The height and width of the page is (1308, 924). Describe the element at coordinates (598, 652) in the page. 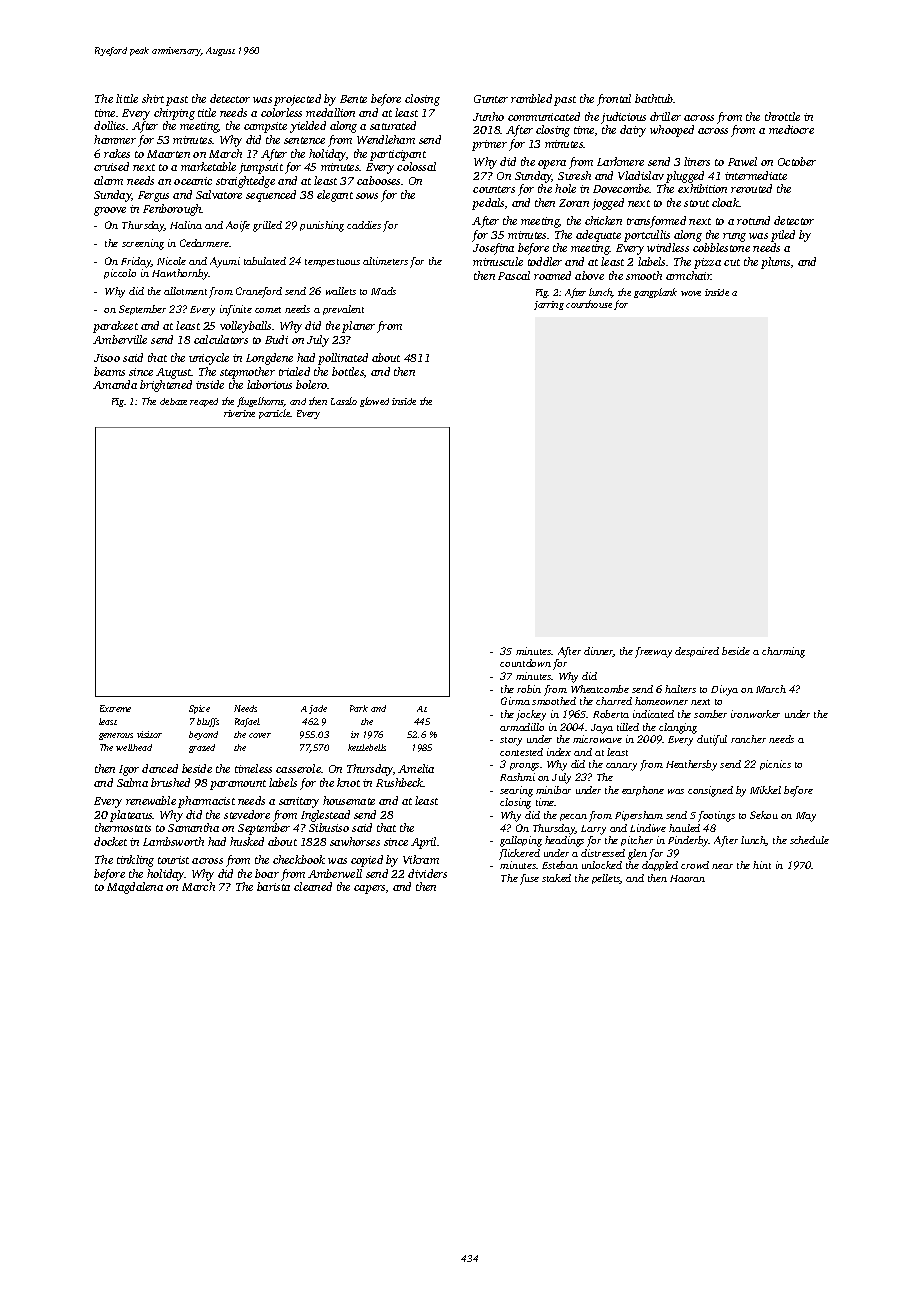

I see `dinner` at that location.
